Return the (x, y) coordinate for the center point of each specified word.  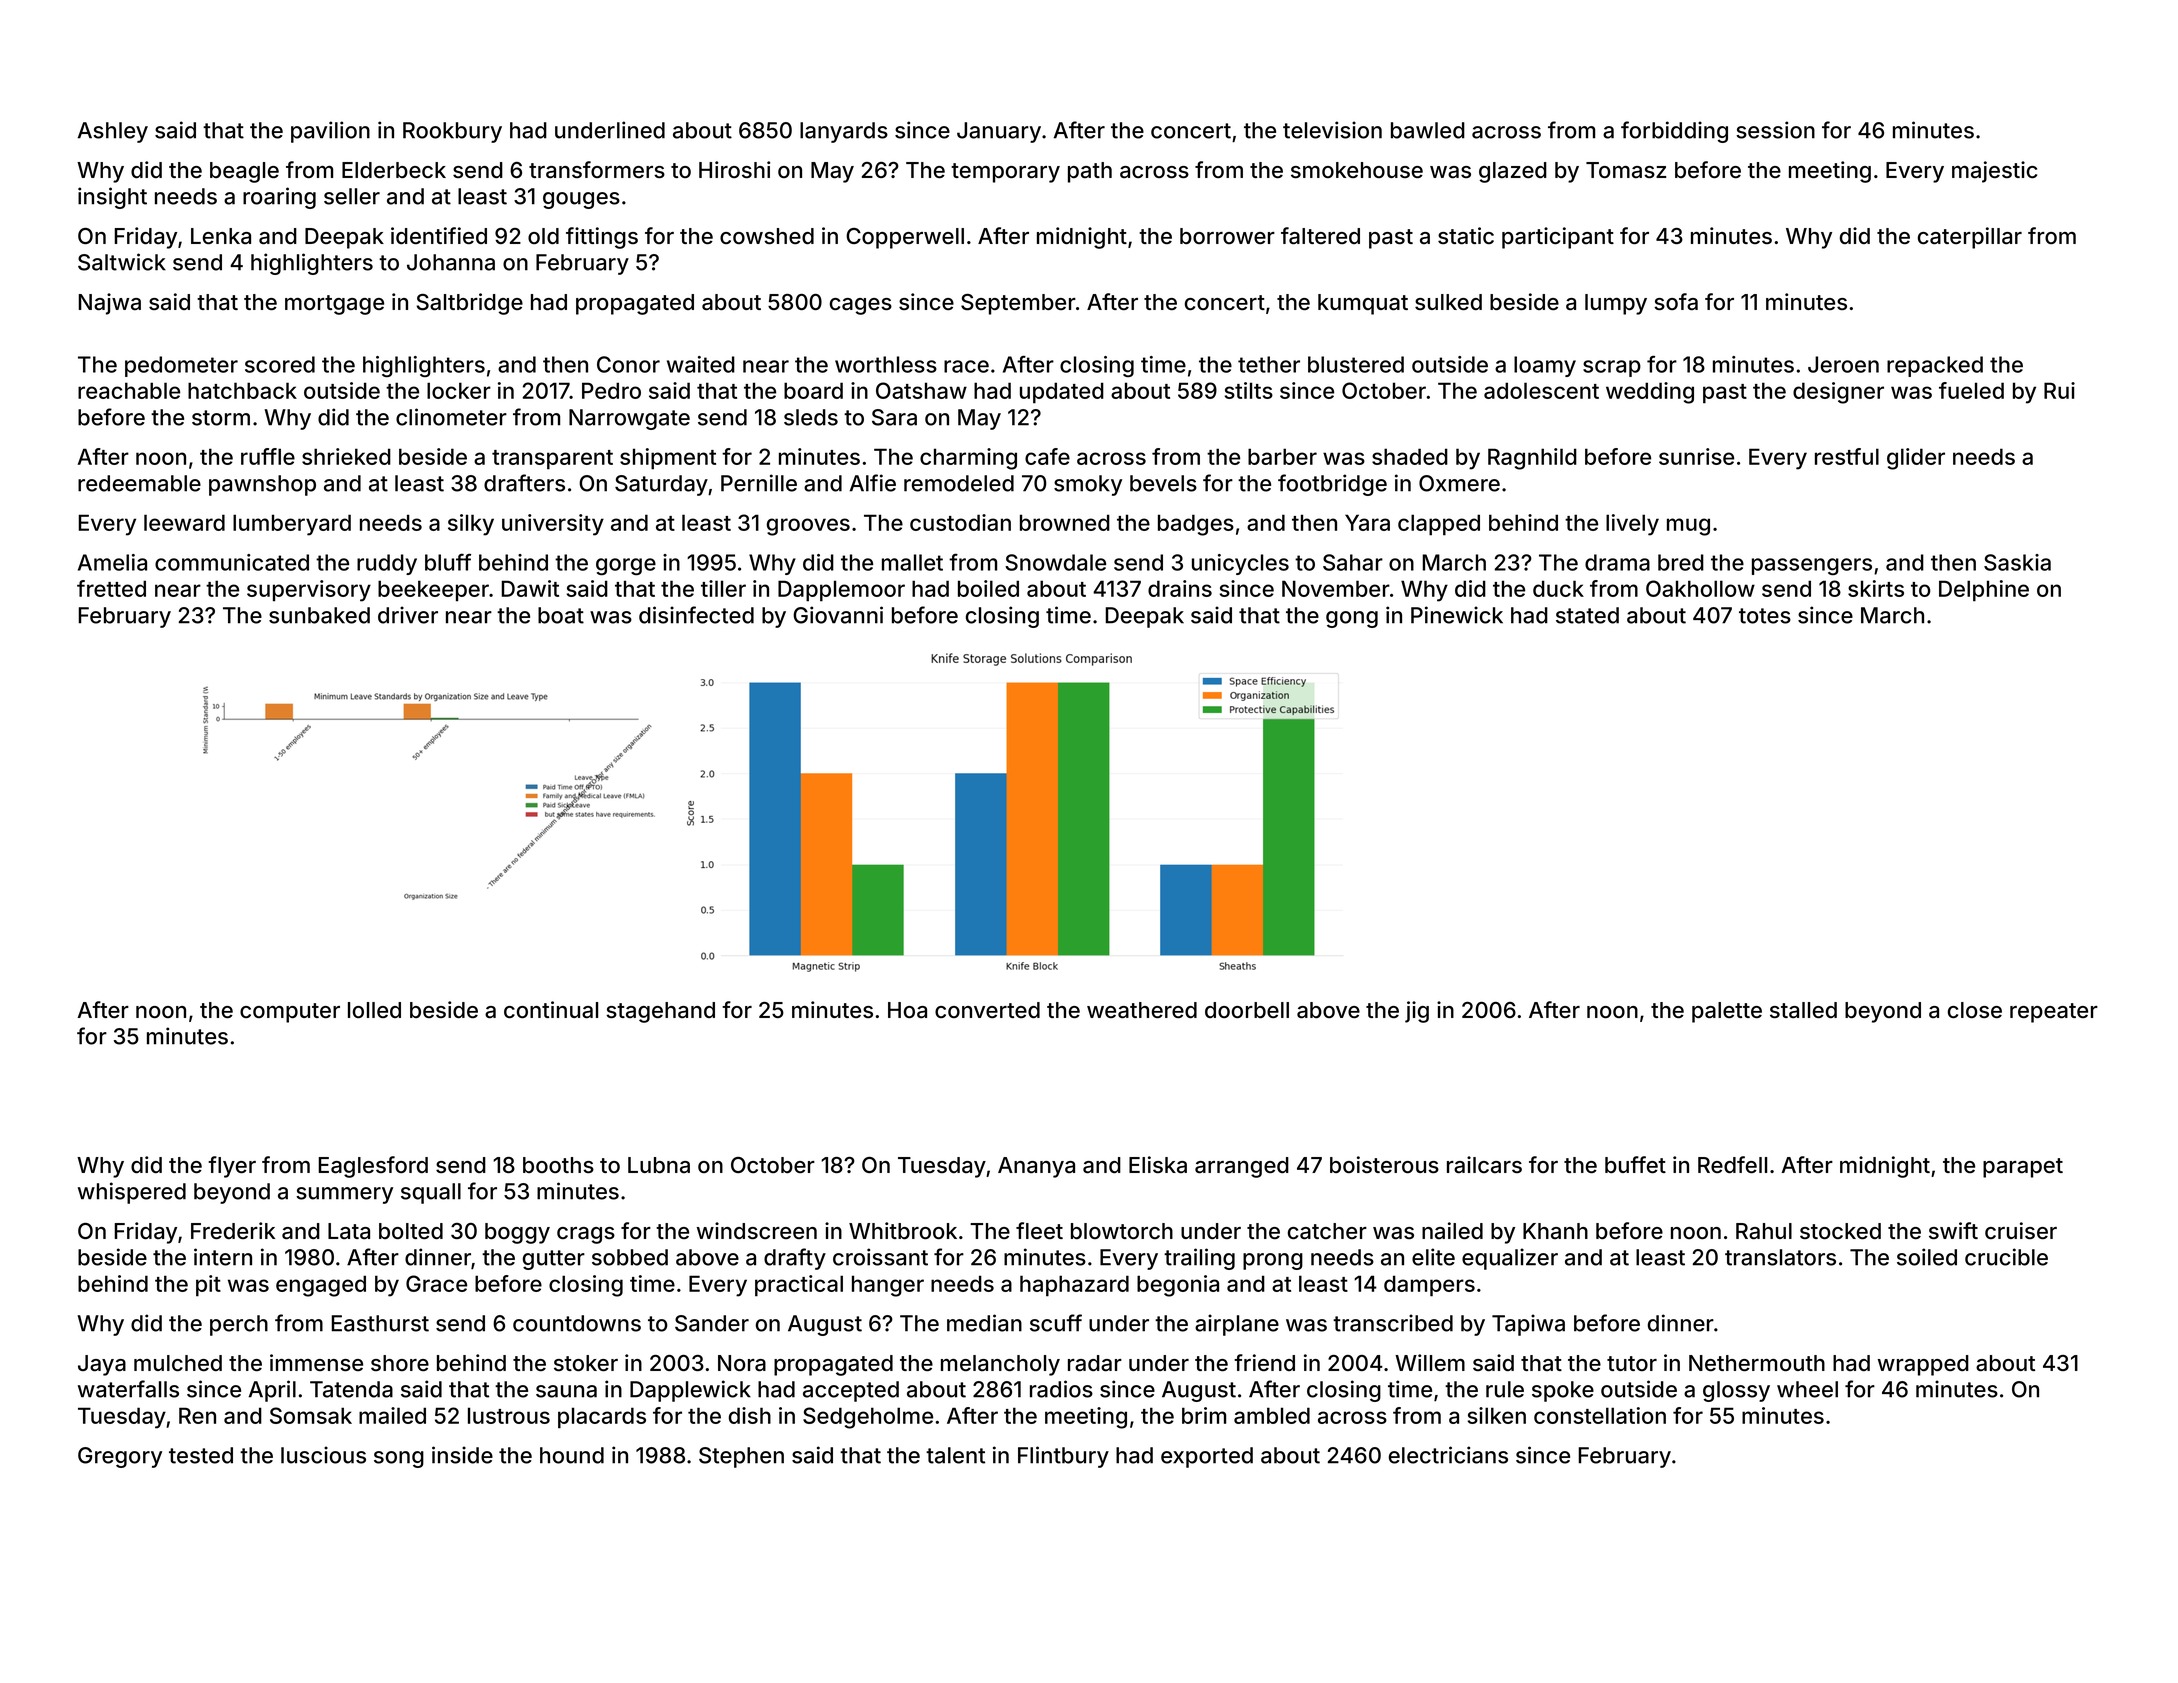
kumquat (1363, 304)
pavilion (330, 132)
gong (1352, 619)
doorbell (1247, 1010)
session (1775, 130)
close (1975, 1010)
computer (290, 1013)
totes (1765, 616)
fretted (111, 588)
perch (239, 1325)
